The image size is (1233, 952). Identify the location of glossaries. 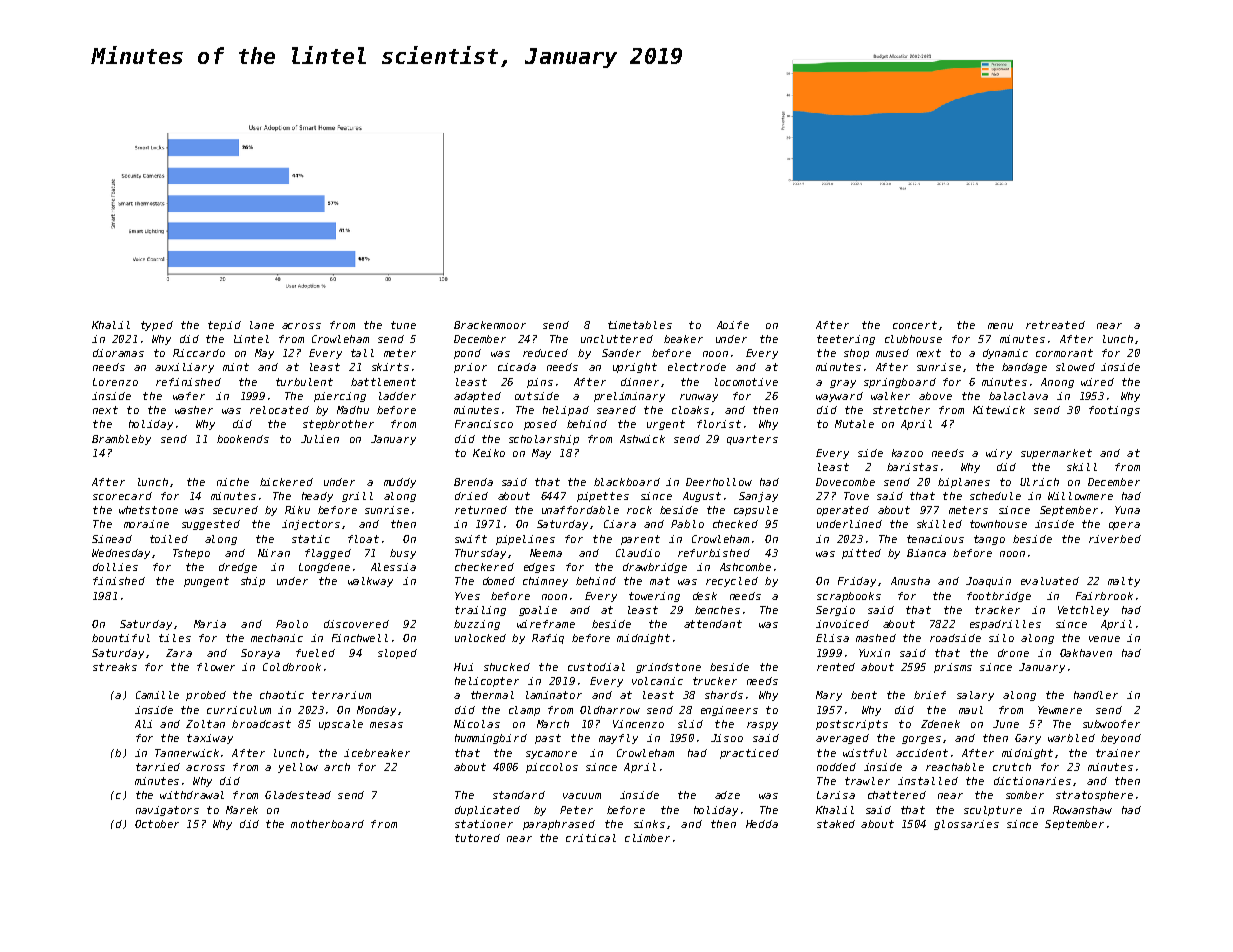
(966, 825).
